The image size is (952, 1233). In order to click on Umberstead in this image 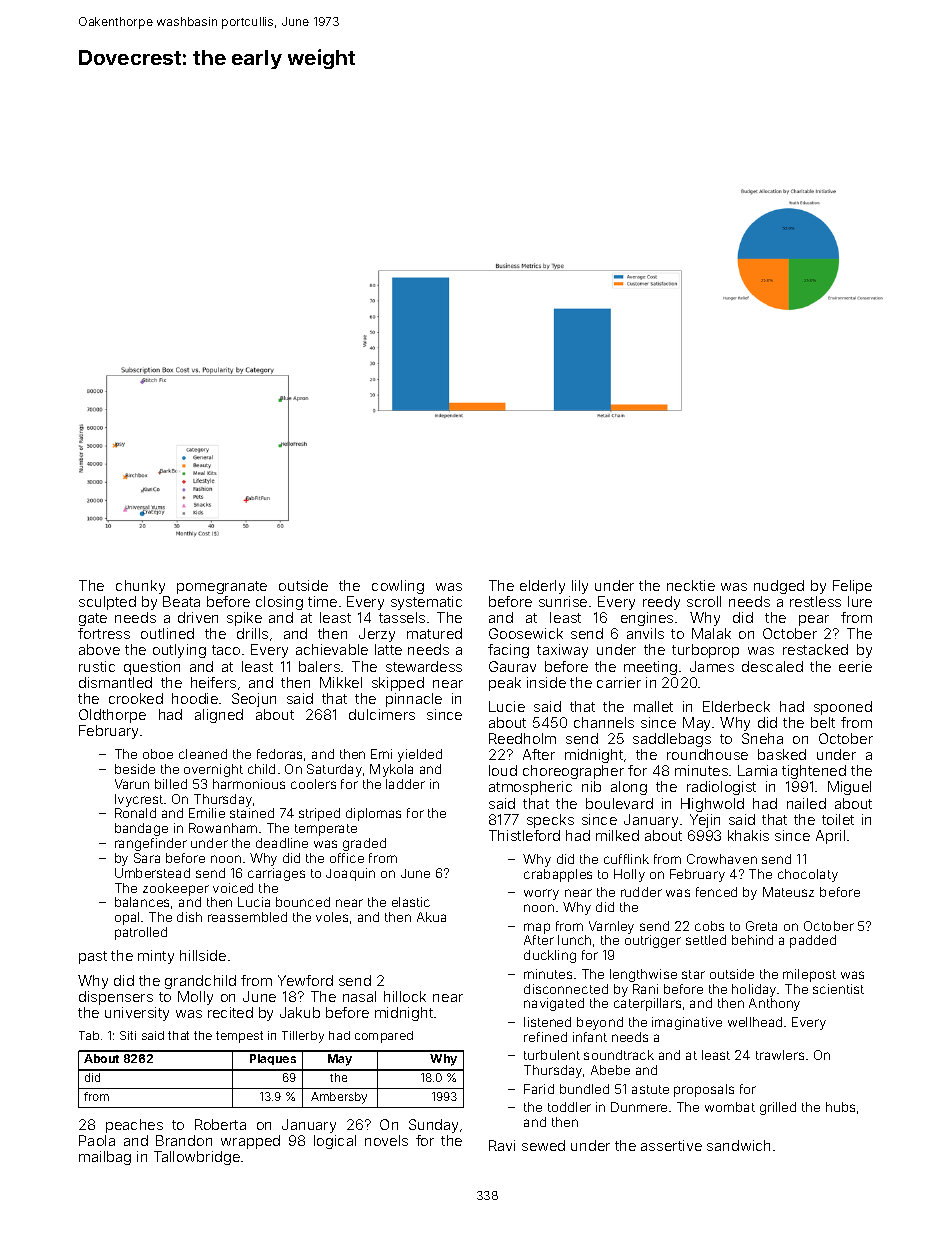, I will do `click(152, 873)`.
